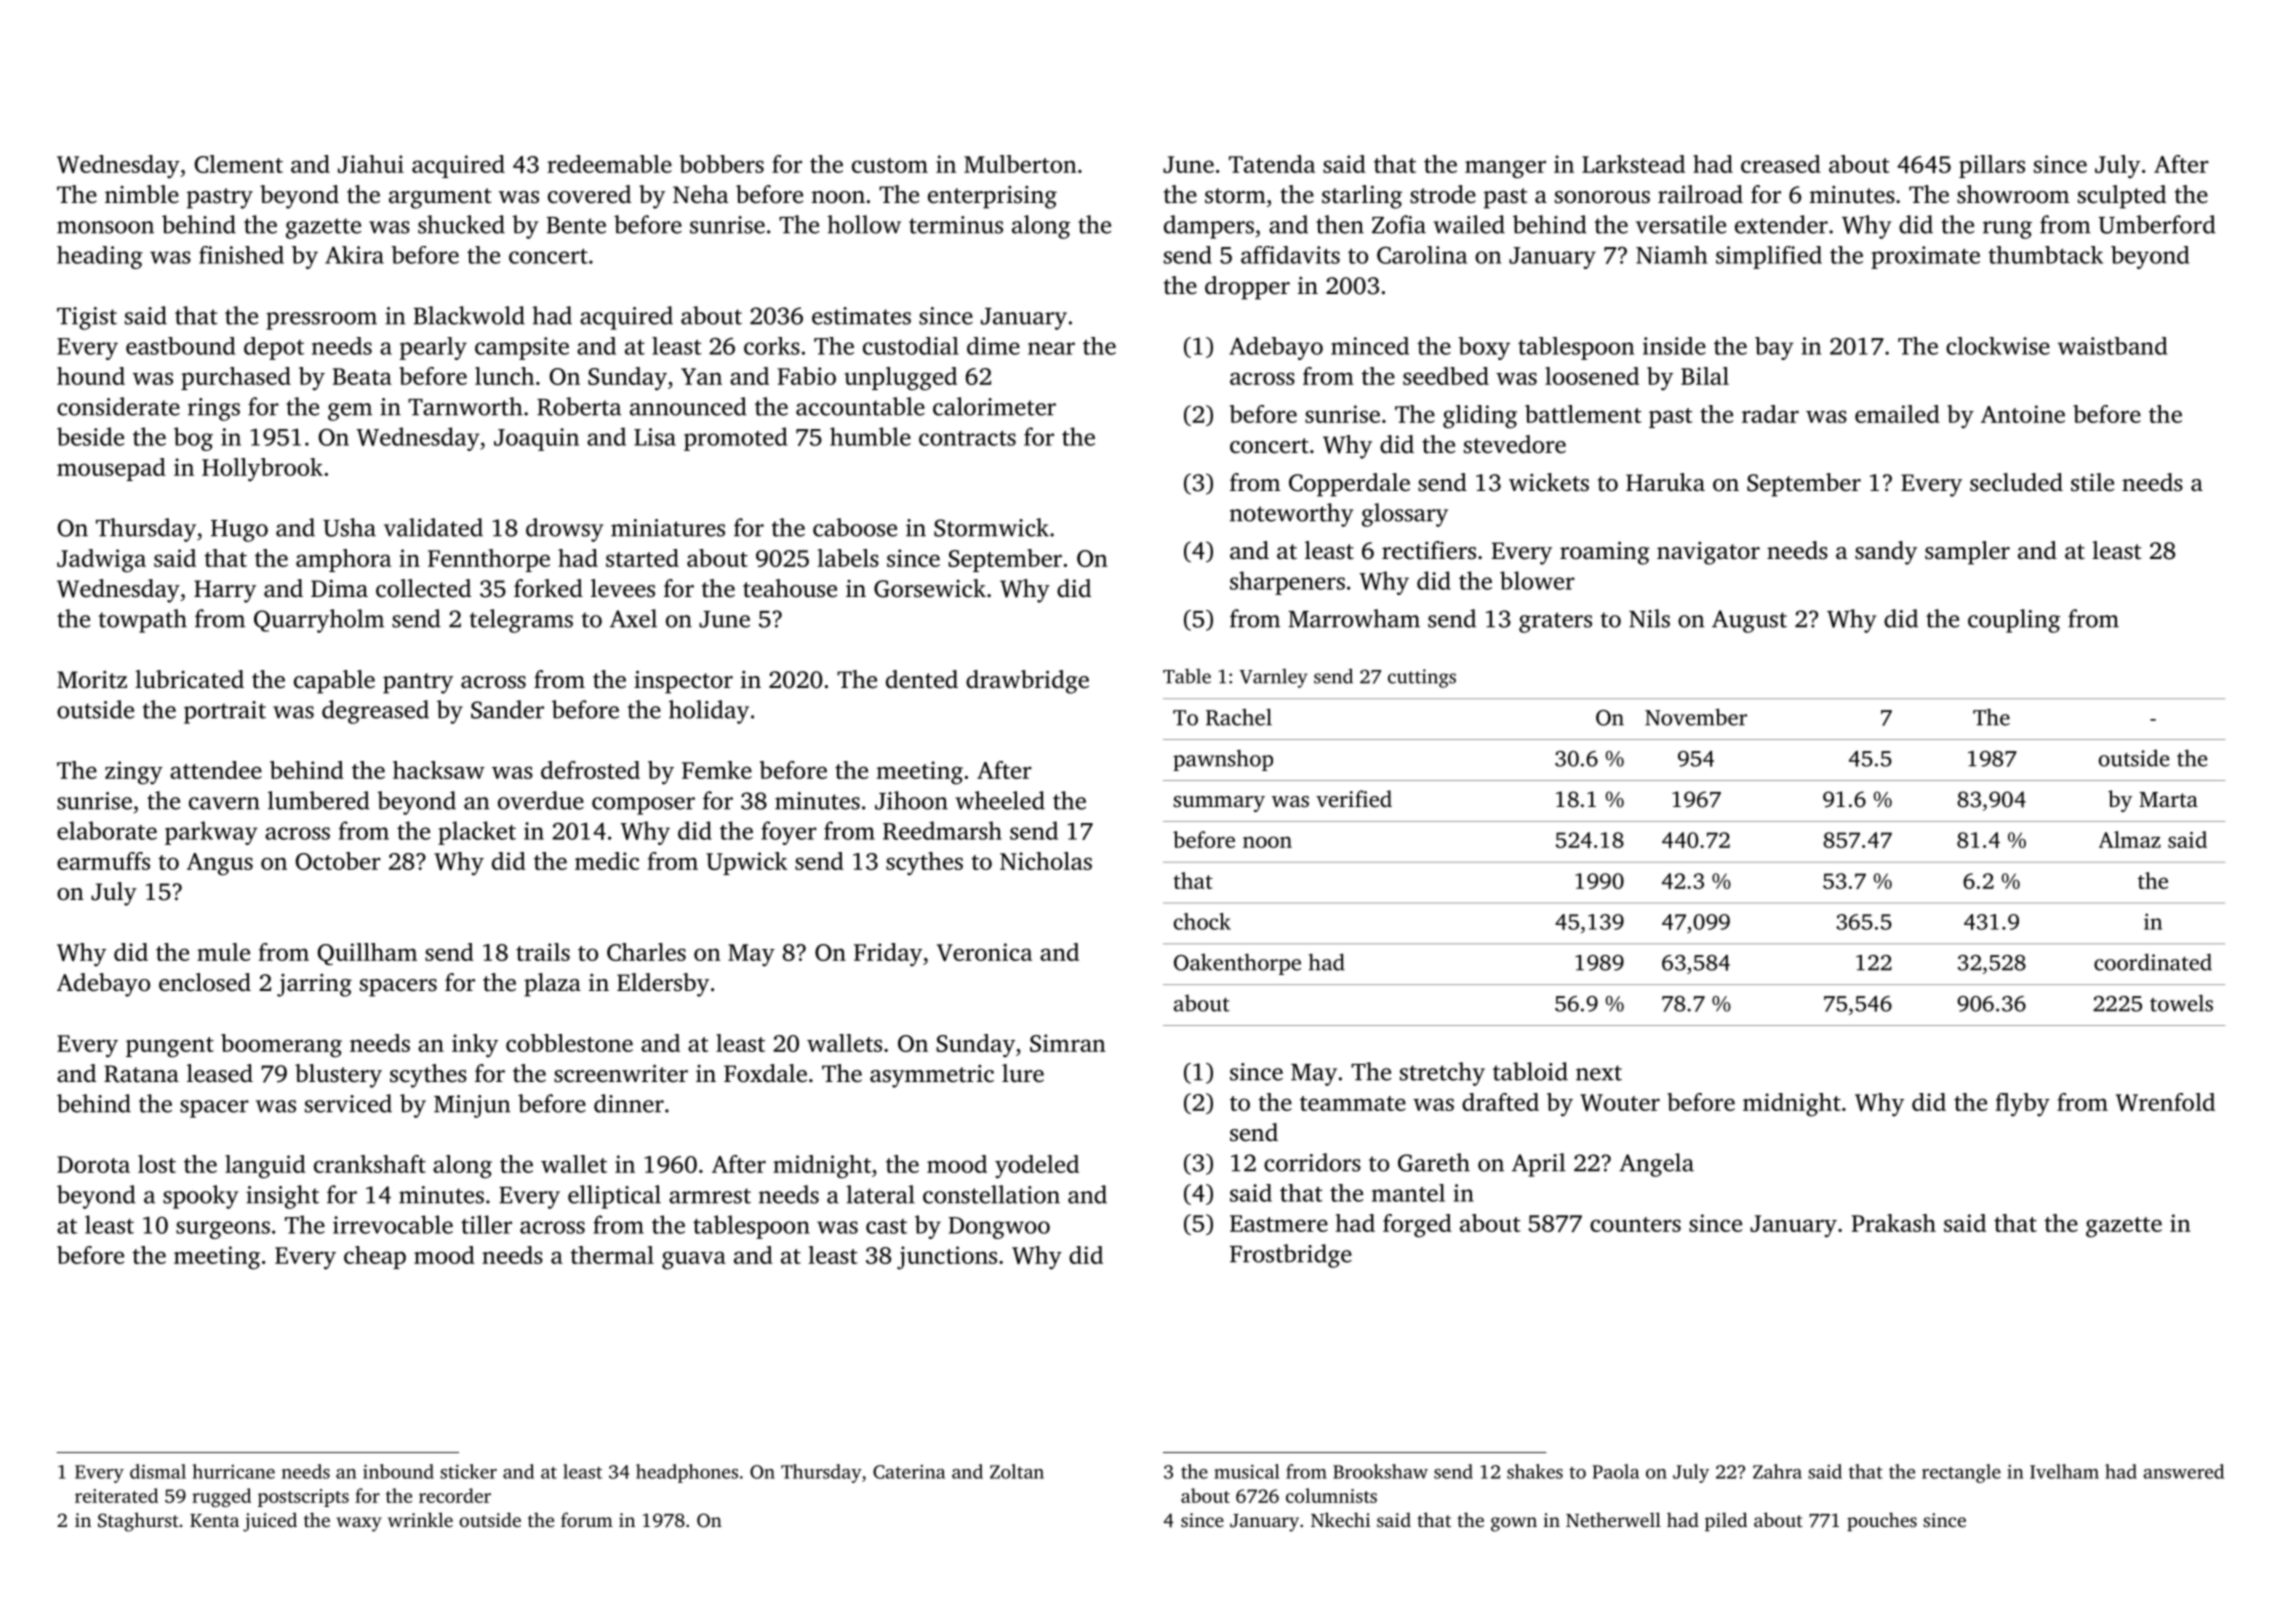  I want to click on Eastmere, so click(1279, 1223).
